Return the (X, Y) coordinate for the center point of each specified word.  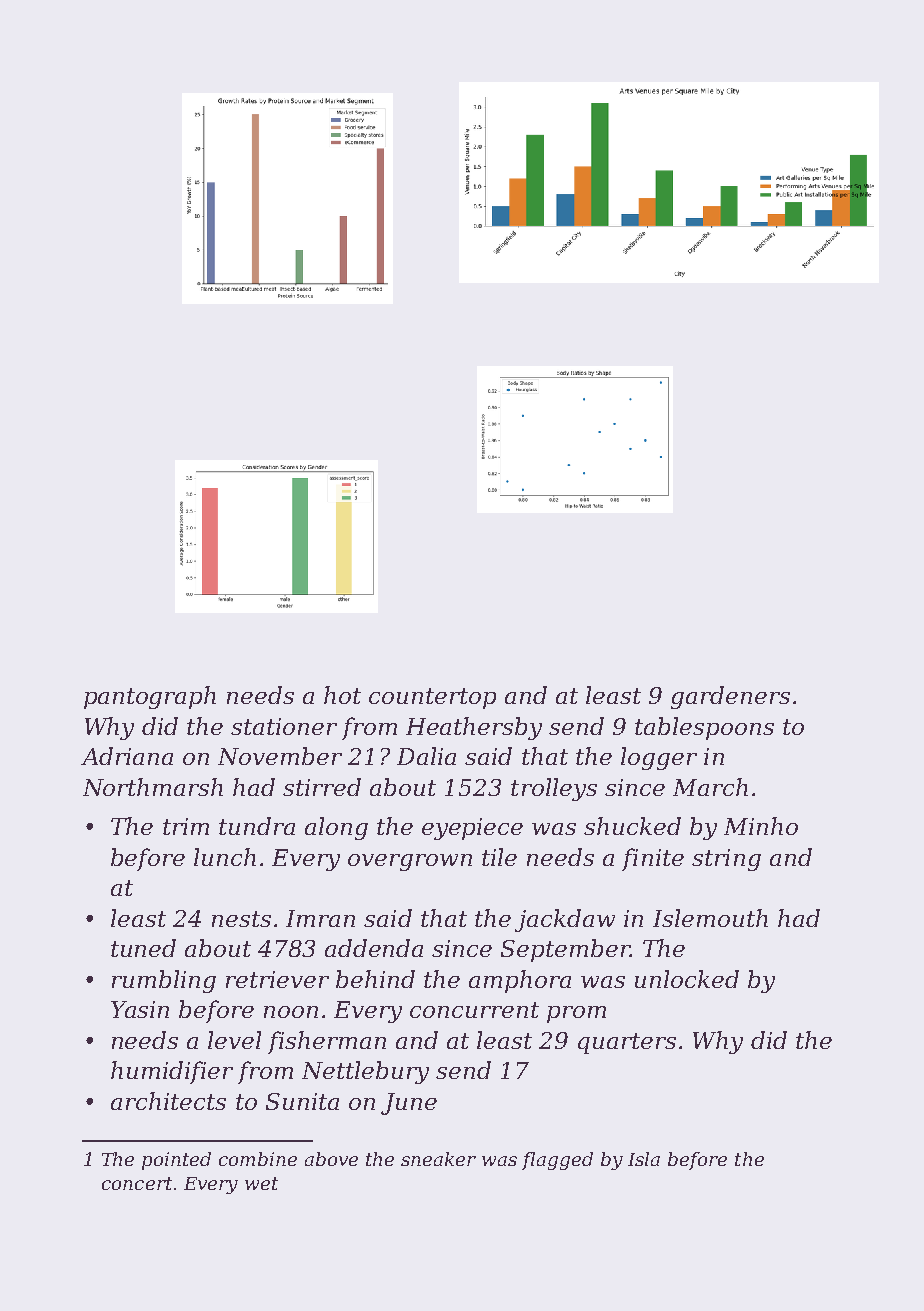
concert (137, 1183)
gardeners (730, 697)
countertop (432, 698)
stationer (284, 726)
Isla (644, 1159)
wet (261, 1183)
